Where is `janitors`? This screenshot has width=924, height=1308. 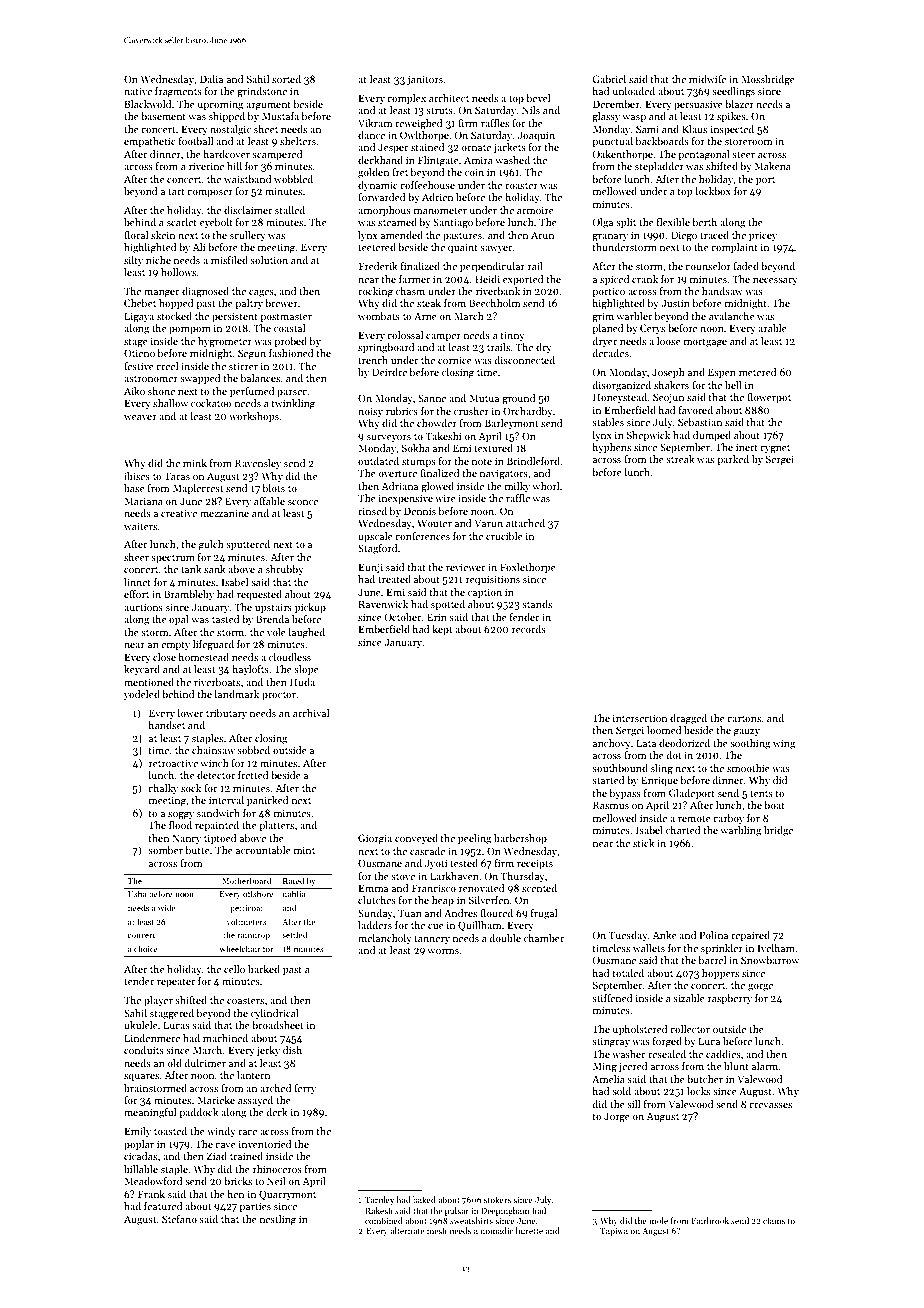
janitors is located at coordinates (425, 80).
